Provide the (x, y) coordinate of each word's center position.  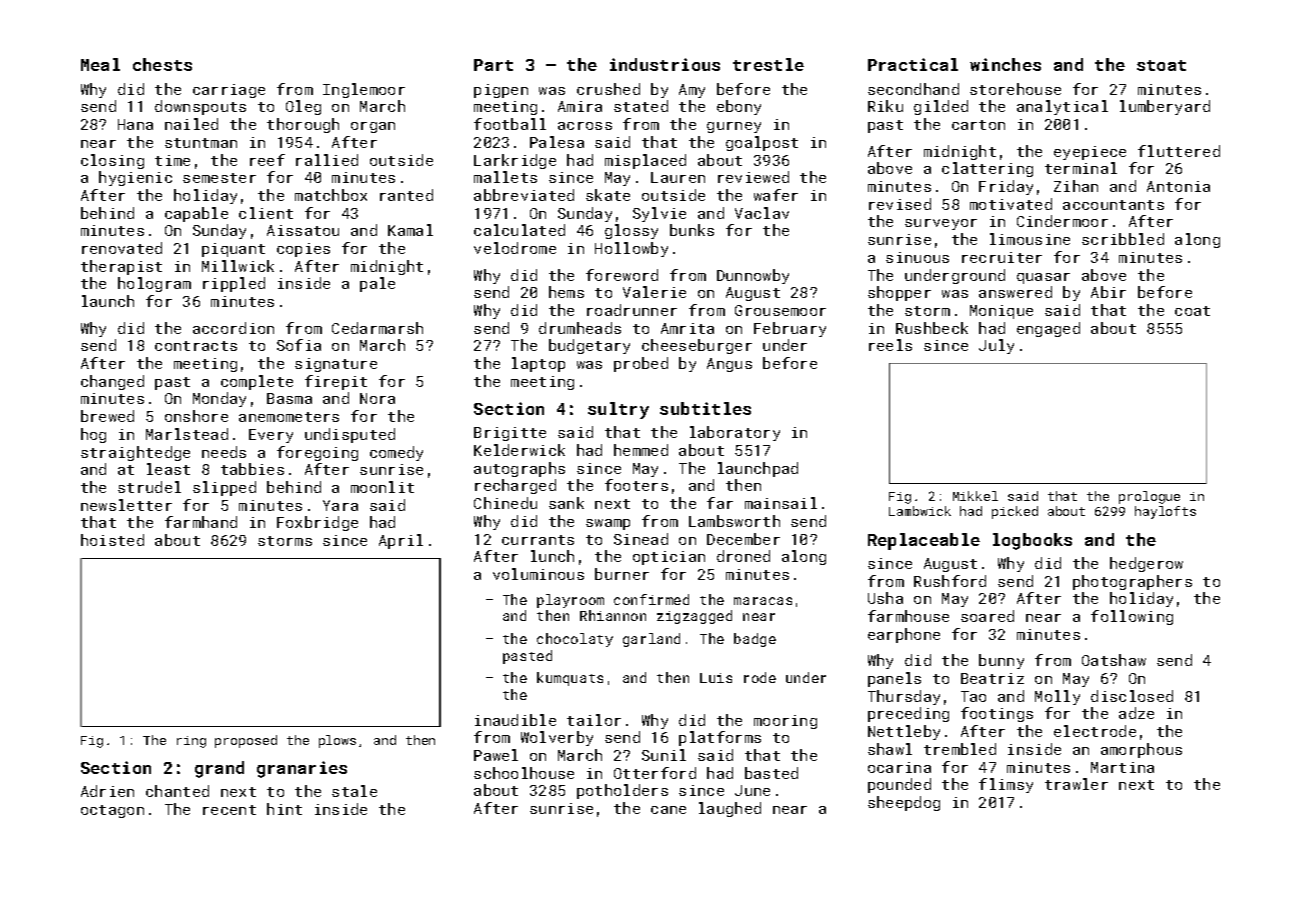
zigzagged (694, 617)
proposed (246, 741)
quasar (1043, 278)
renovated (122, 248)
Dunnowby (753, 276)
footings (997, 714)
